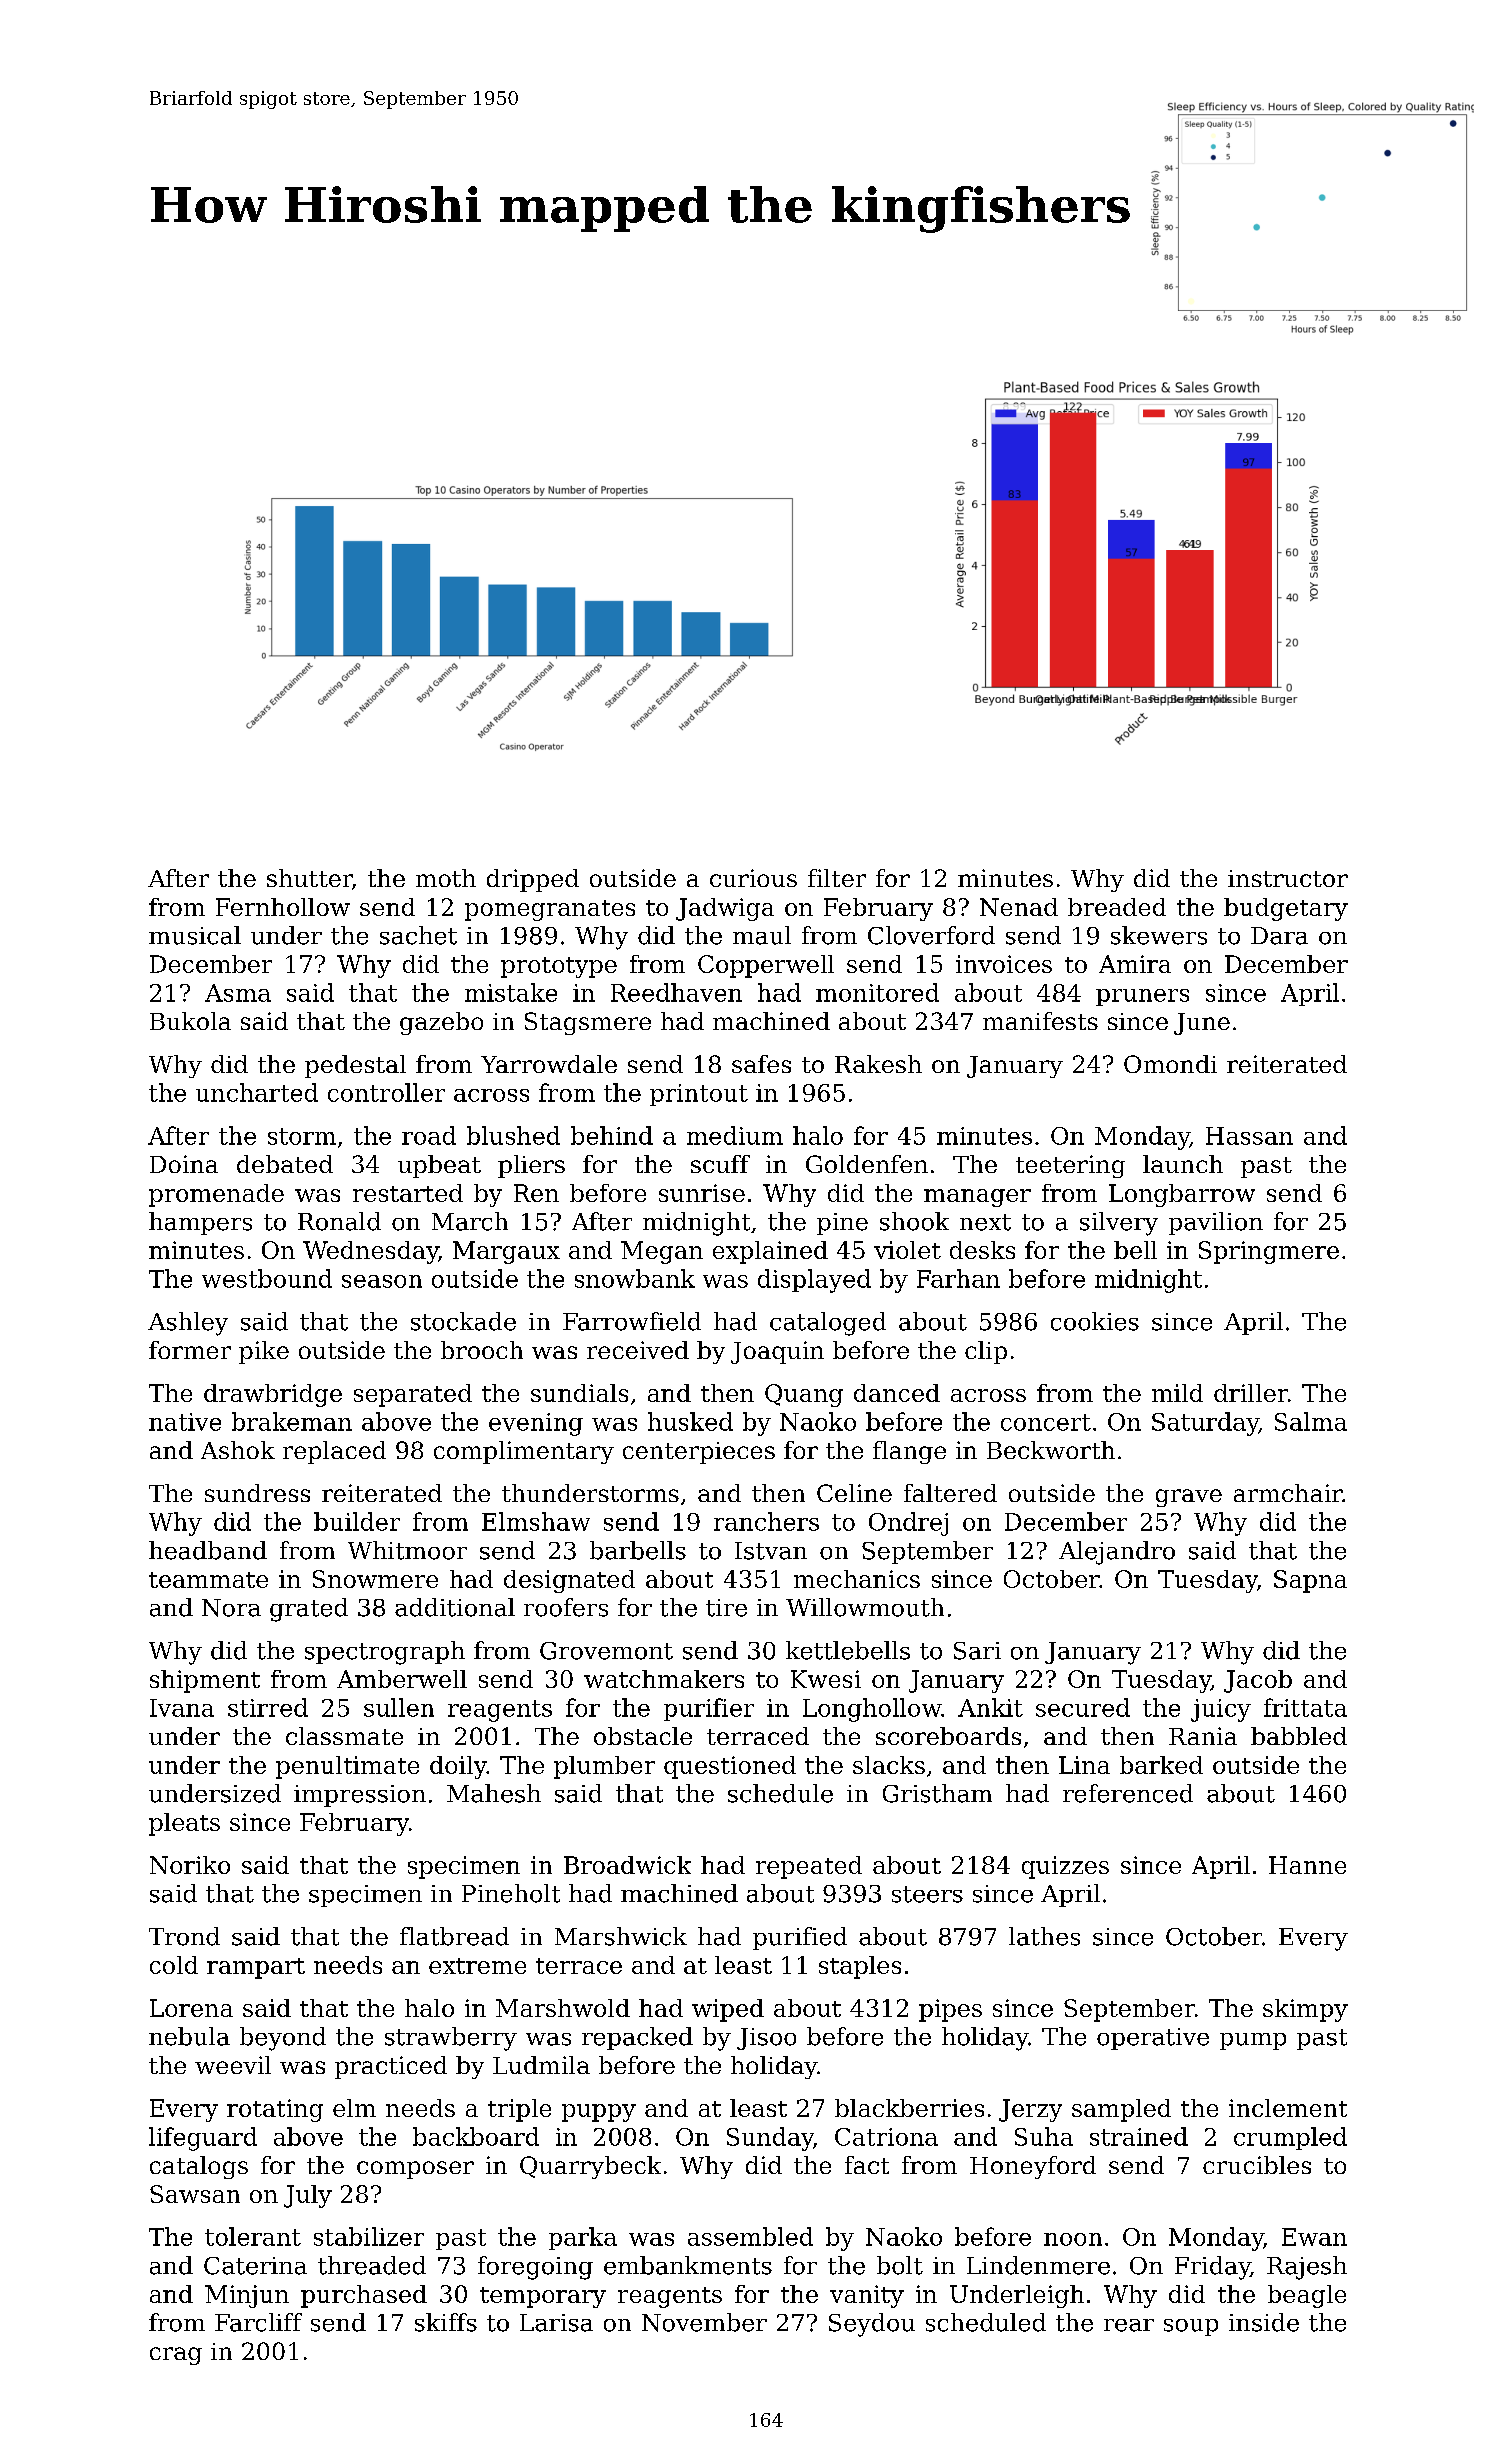 The height and width of the page is (2464, 1496). What do you see at coordinates (977, 1198) in the page?
I see `manager` at bounding box center [977, 1198].
